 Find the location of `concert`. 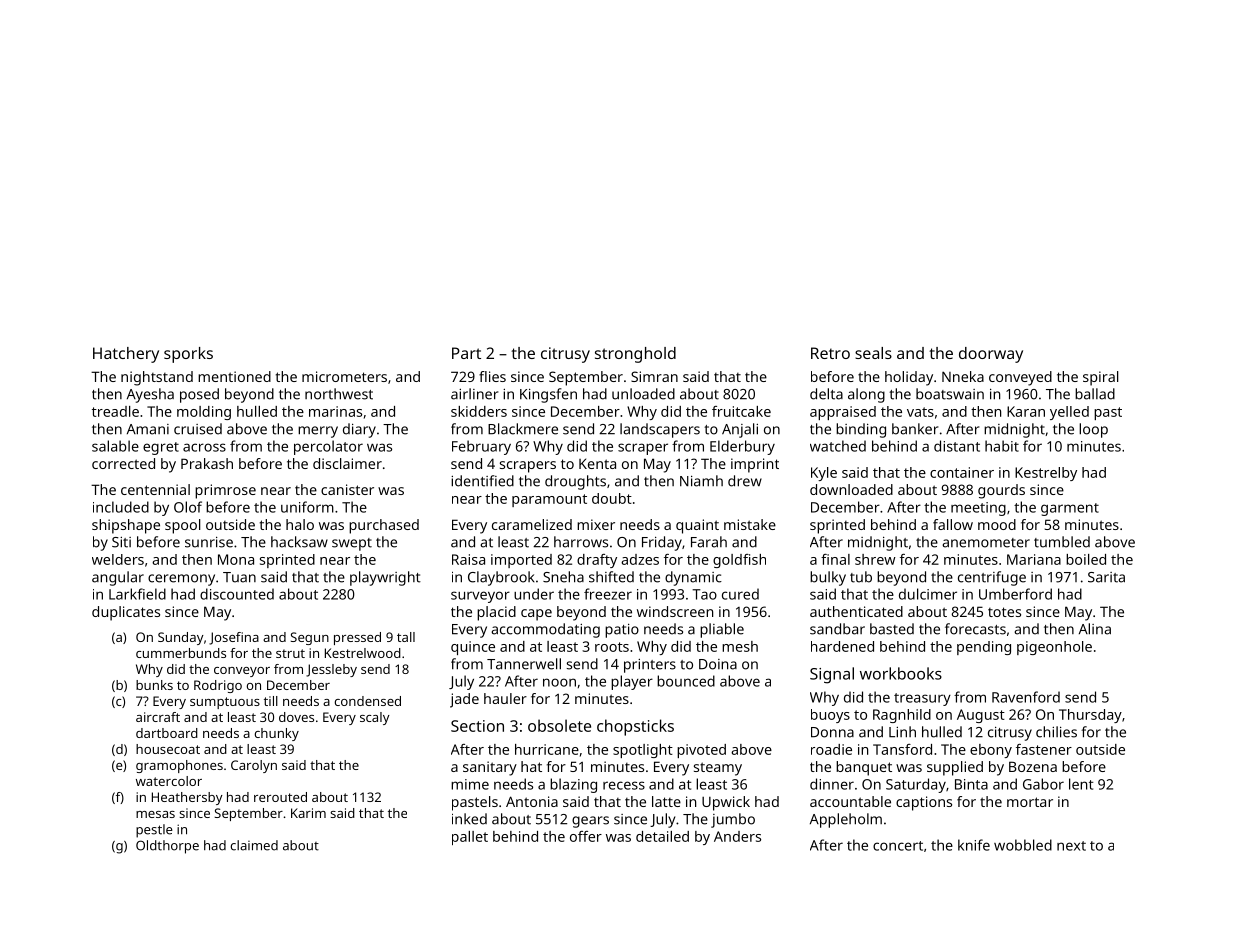

concert is located at coordinates (898, 846).
